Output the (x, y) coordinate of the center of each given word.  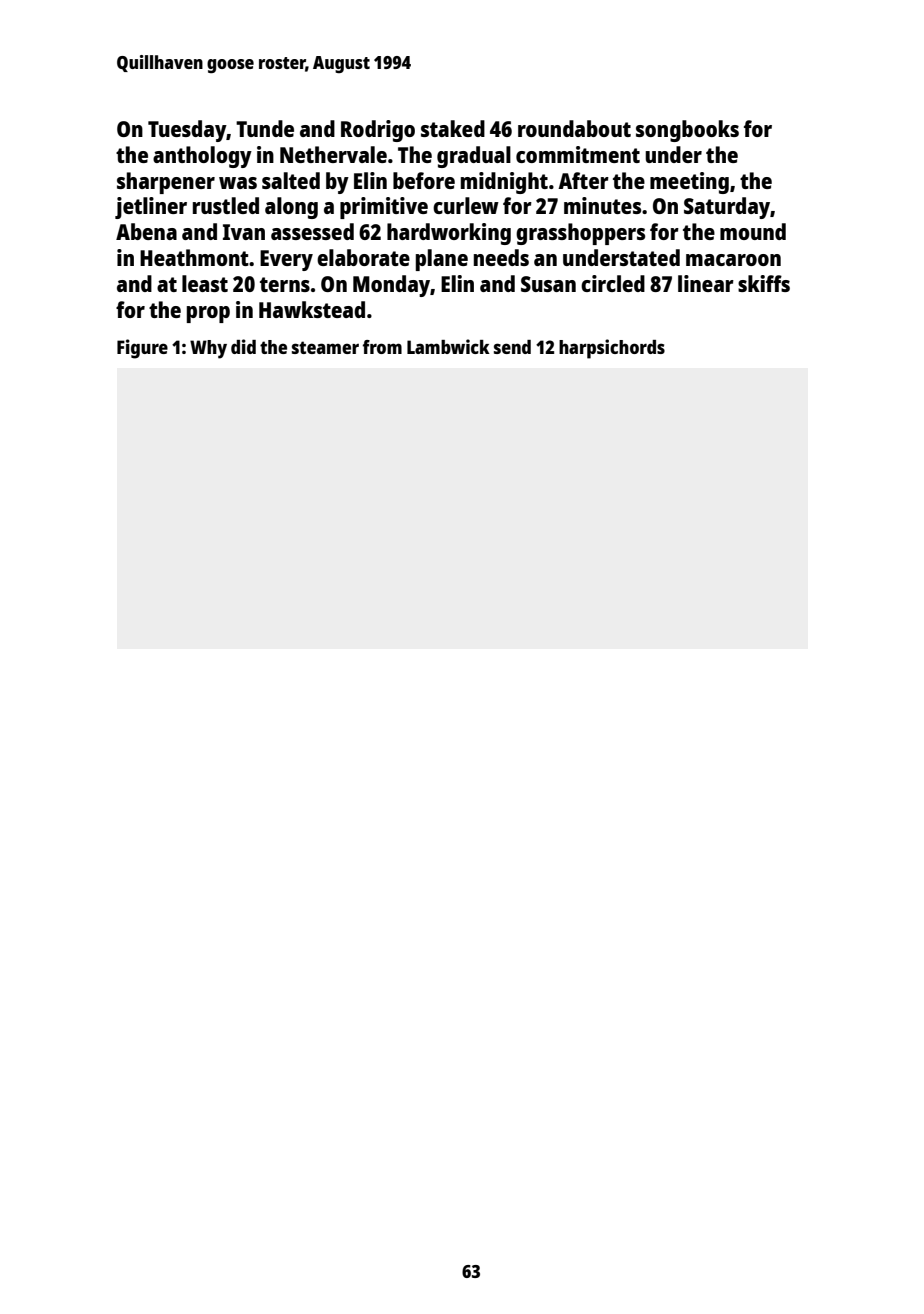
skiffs (764, 283)
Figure (142, 349)
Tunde (265, 128)
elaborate (363, 257)
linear (706, 283)
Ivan (244, 232)
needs (501, 257)
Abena (146, 231)
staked (453, 128)
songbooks (687, 131)
